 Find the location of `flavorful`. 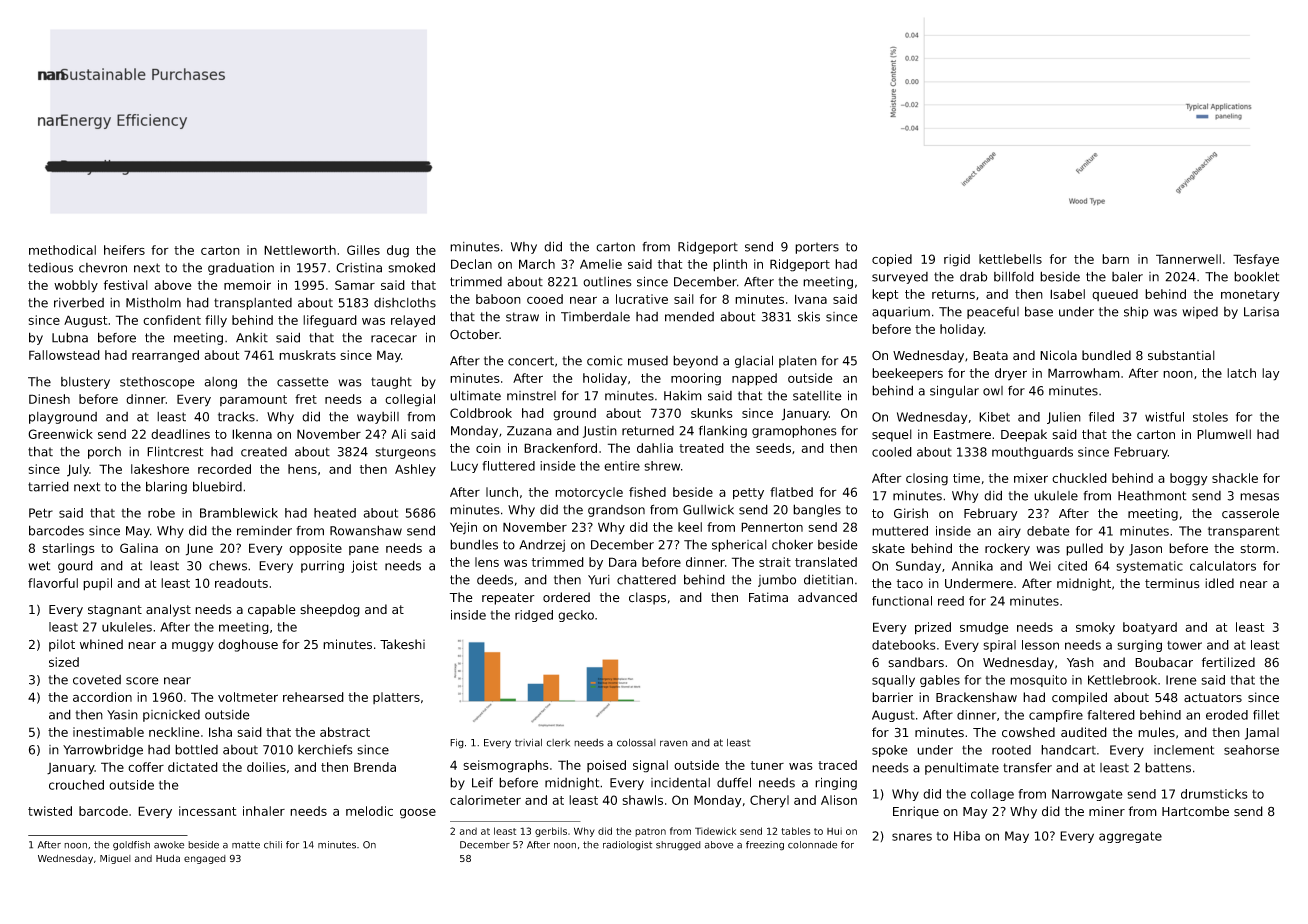

flavorful is located at coordinates (53, 583).
